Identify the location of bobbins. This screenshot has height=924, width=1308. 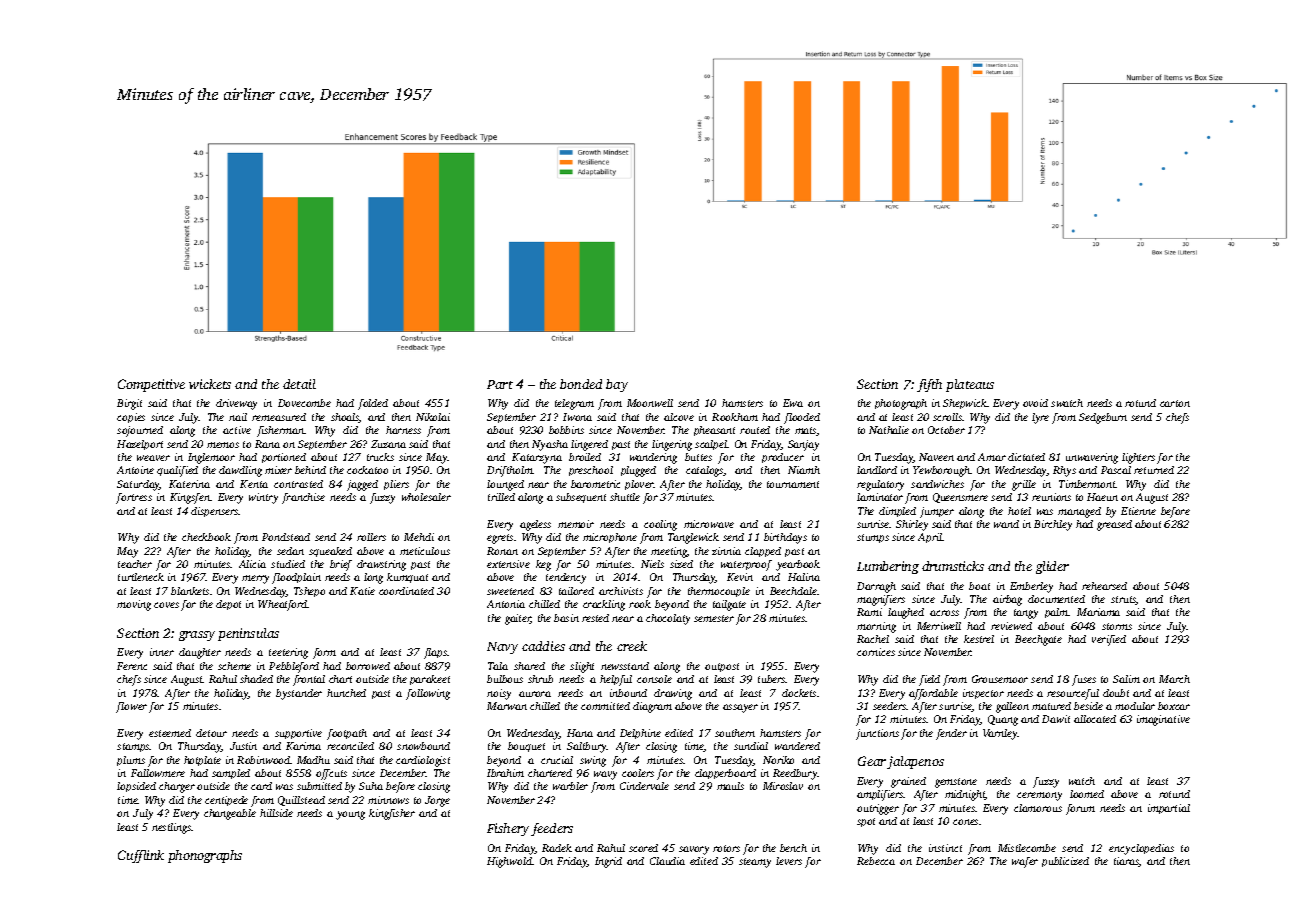
(566, 430).
